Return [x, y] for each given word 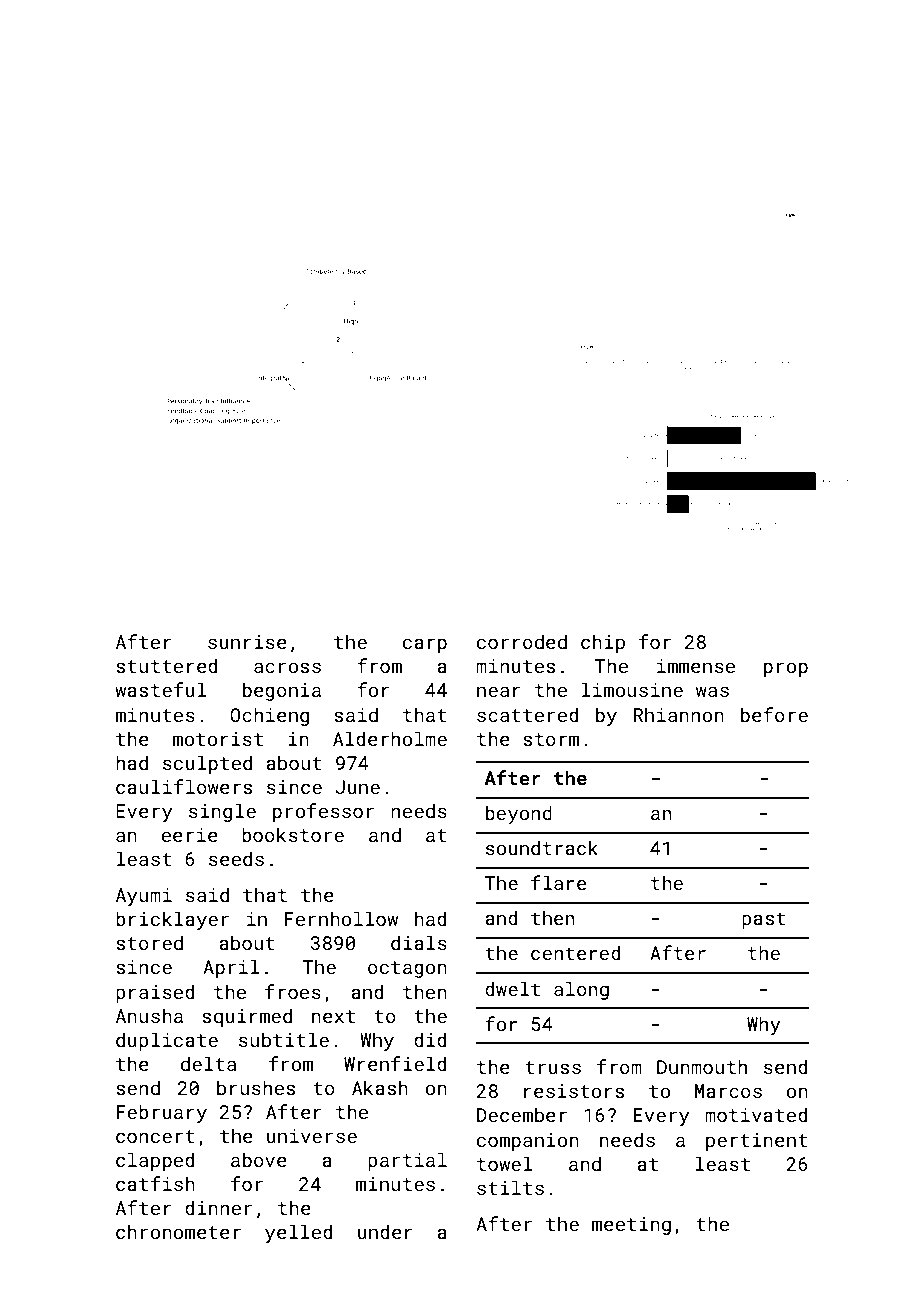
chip [603, 643]
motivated [756, 1114]
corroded [522, 641]
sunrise [247, 642]
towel [505, 1163]
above [259, 1159]
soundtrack [542, 847]
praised [155, 993]
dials [419, 942]
